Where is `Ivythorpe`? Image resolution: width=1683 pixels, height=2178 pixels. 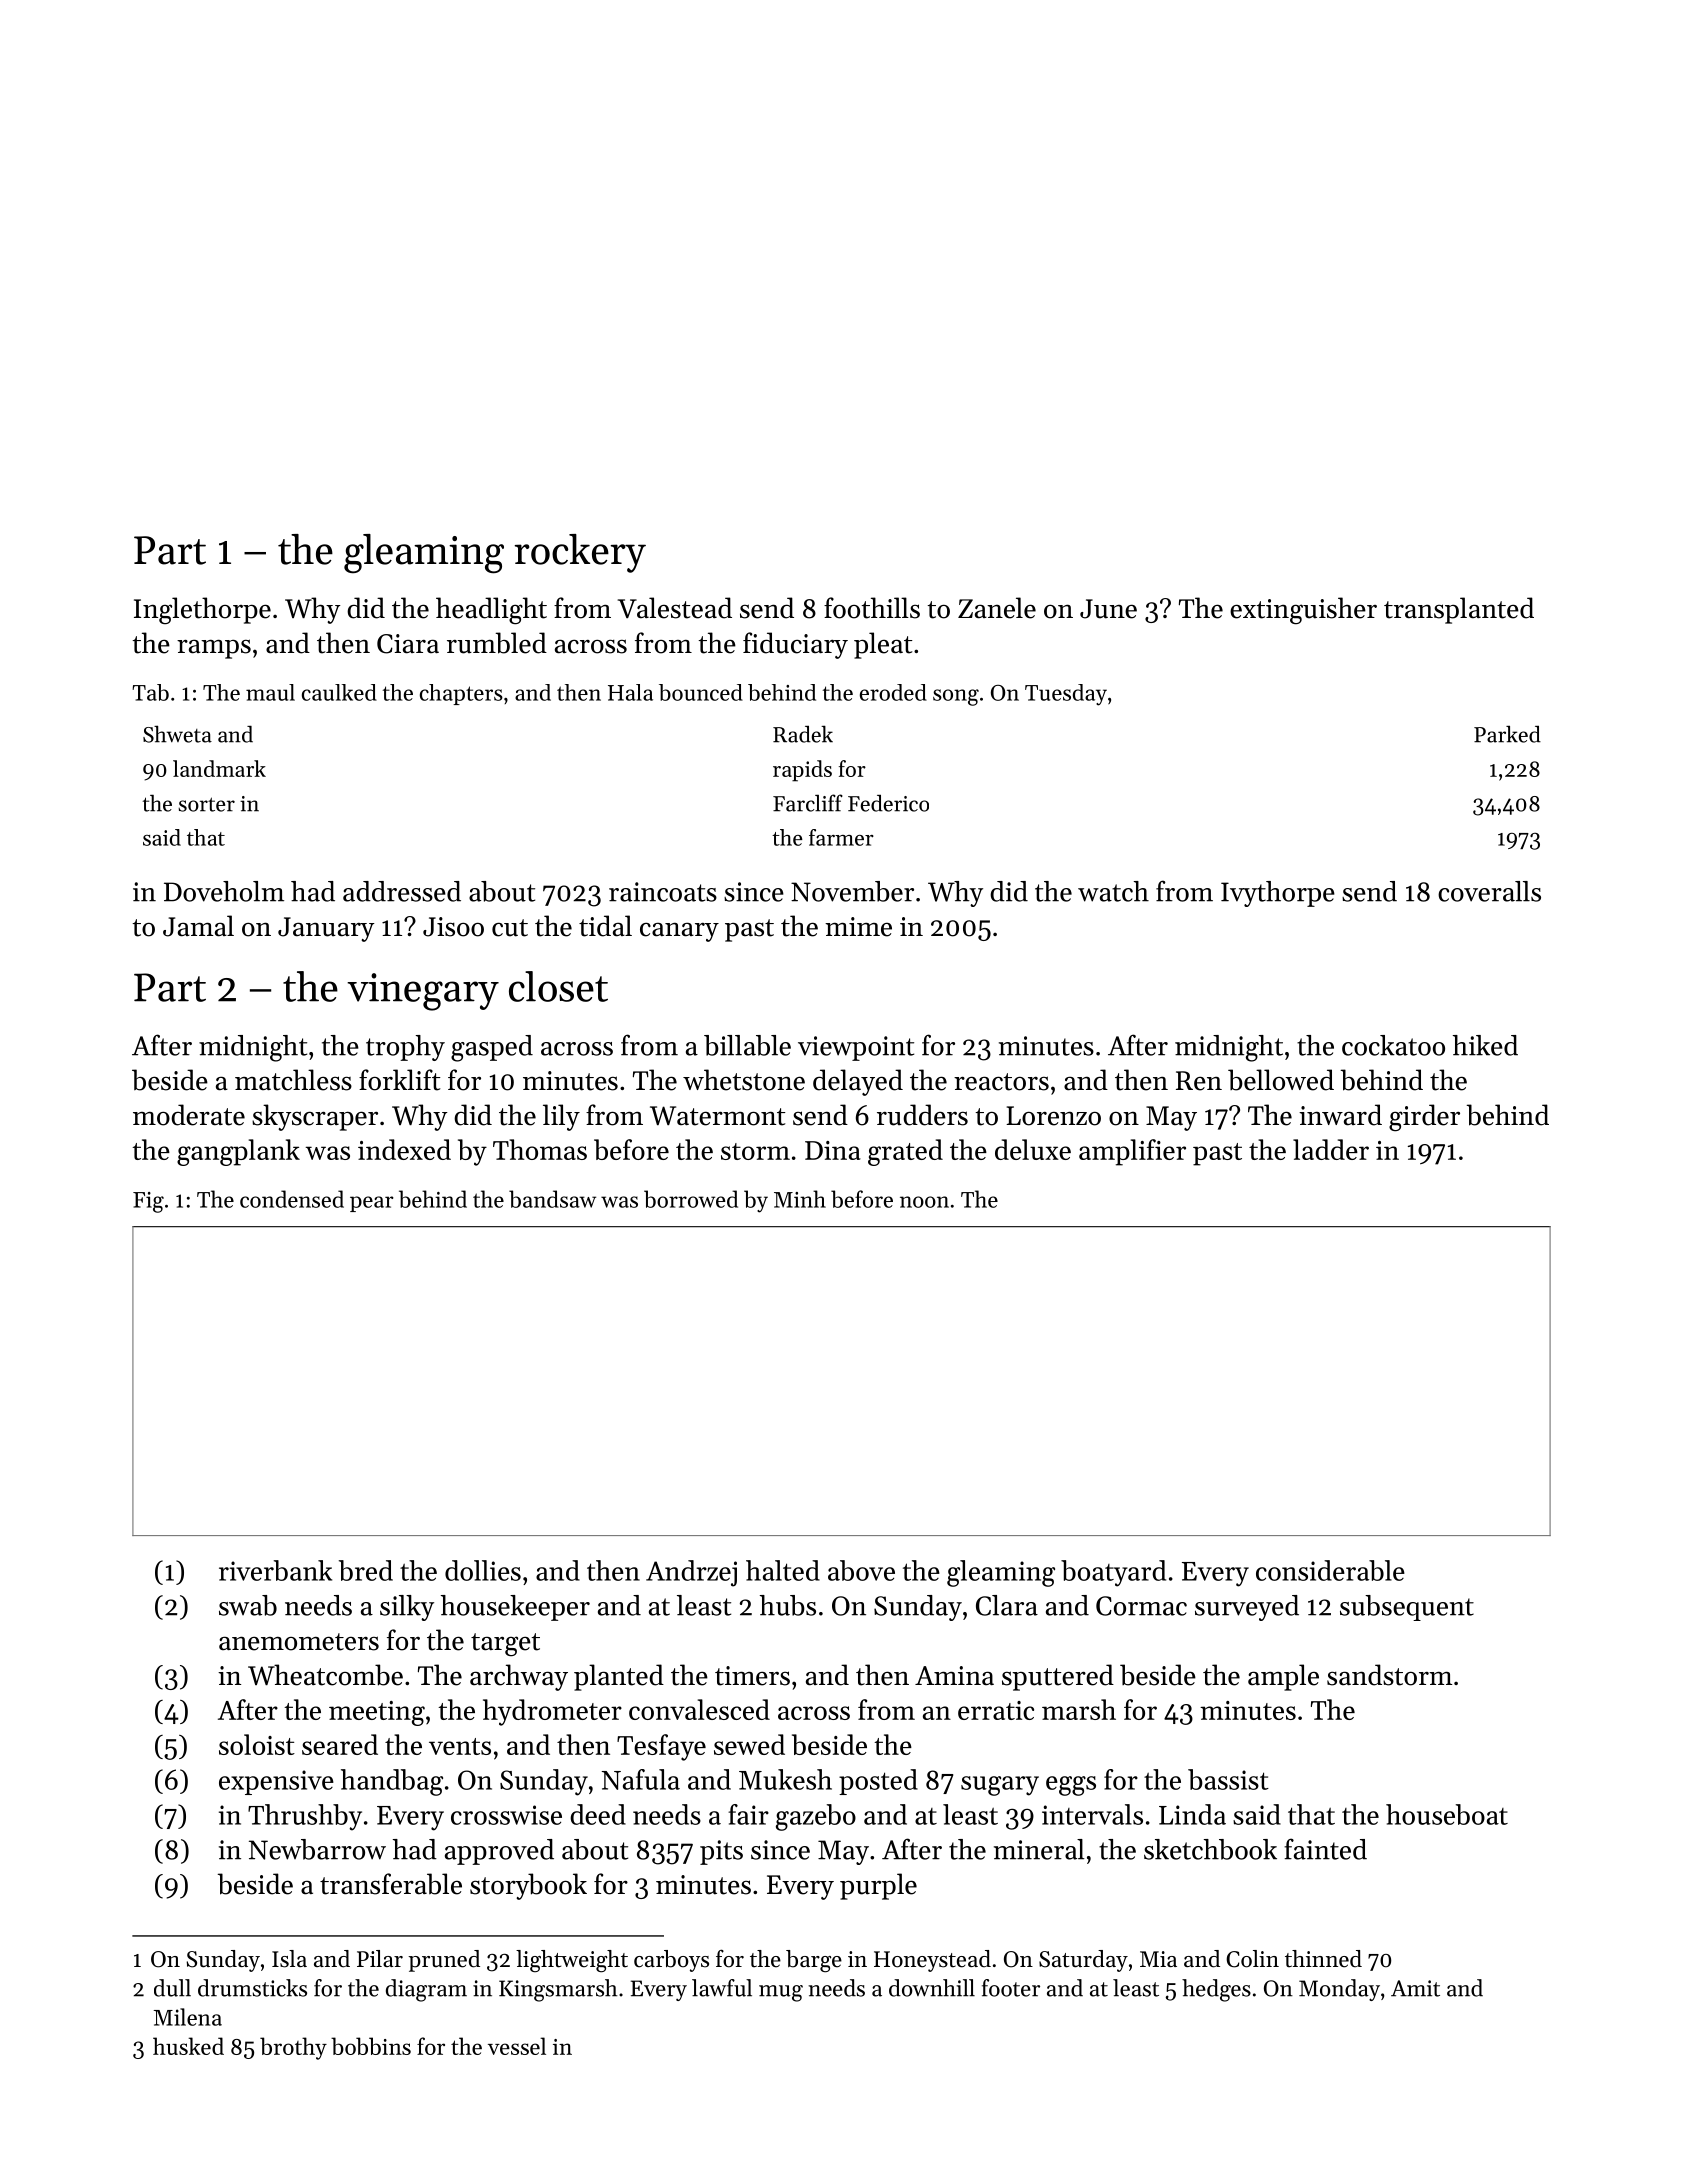
Ivythorpe is located at coordinates (1278, 894).
